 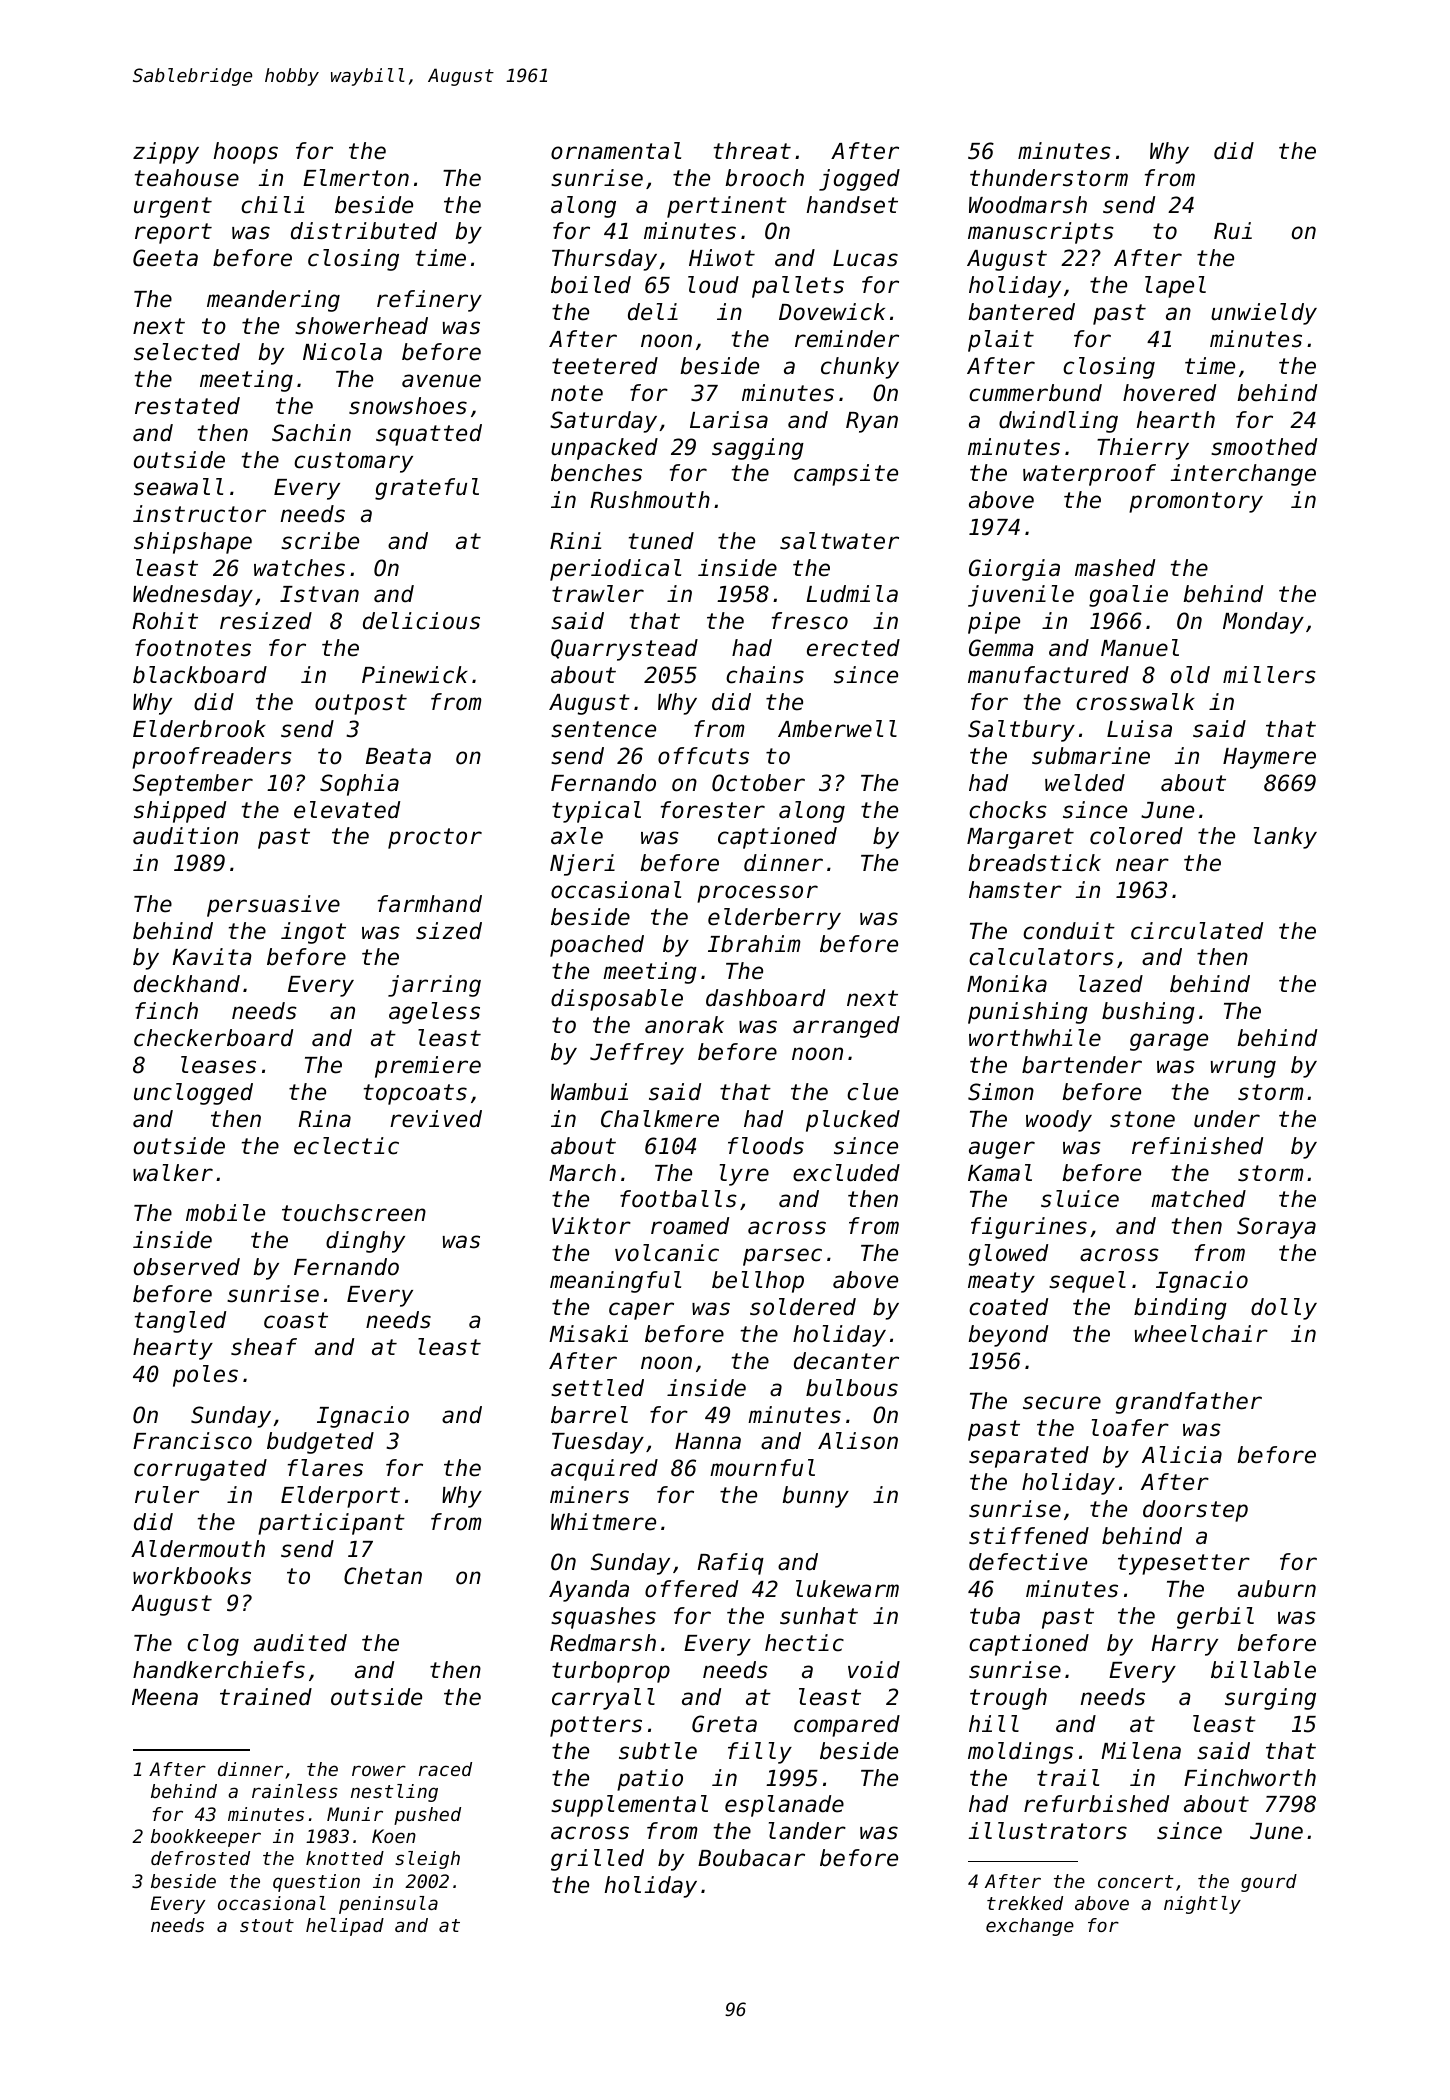 I want to click on poles, so click(x=205, y=1376).
